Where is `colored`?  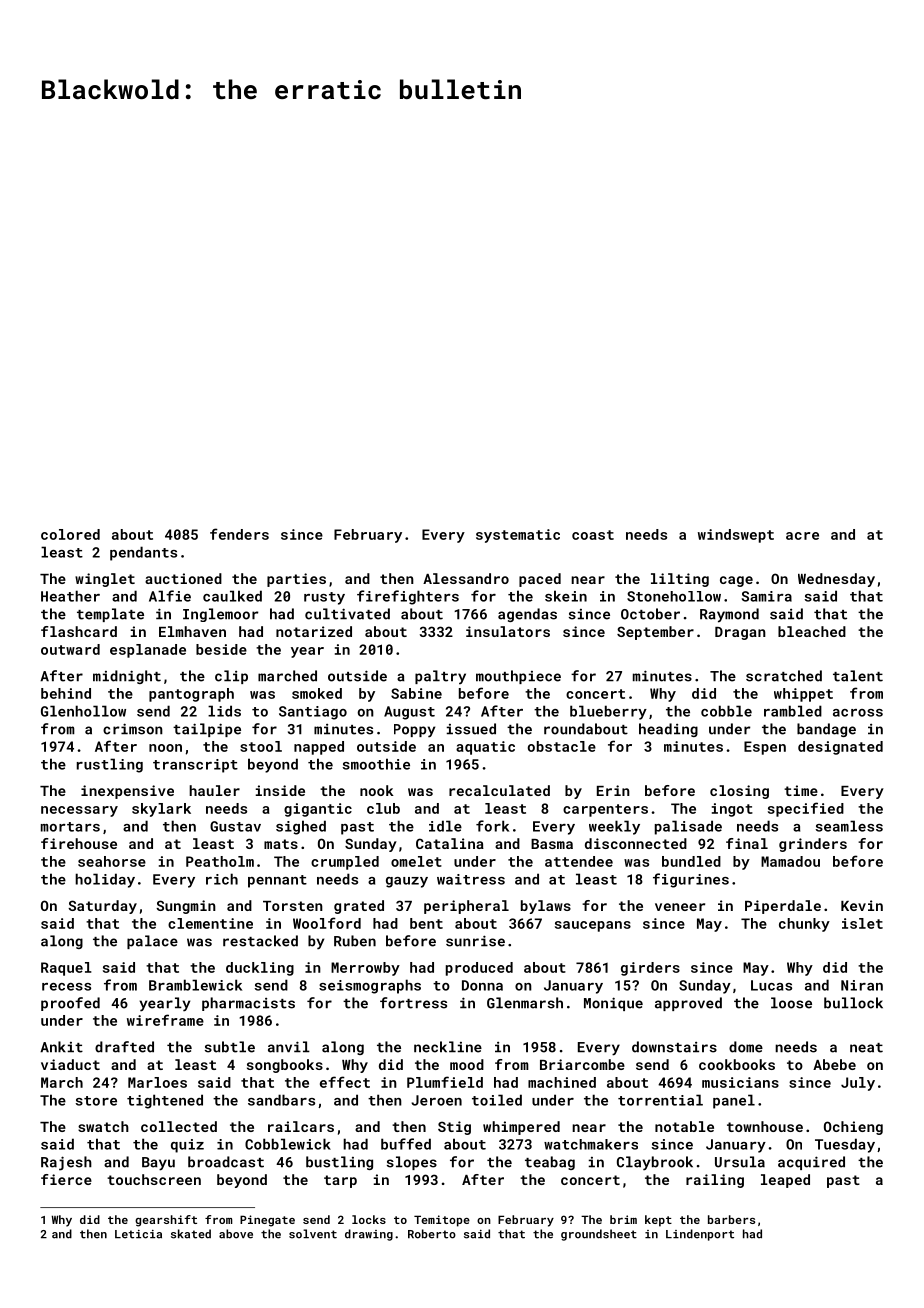
colored is located at coordinates (70, 534).
